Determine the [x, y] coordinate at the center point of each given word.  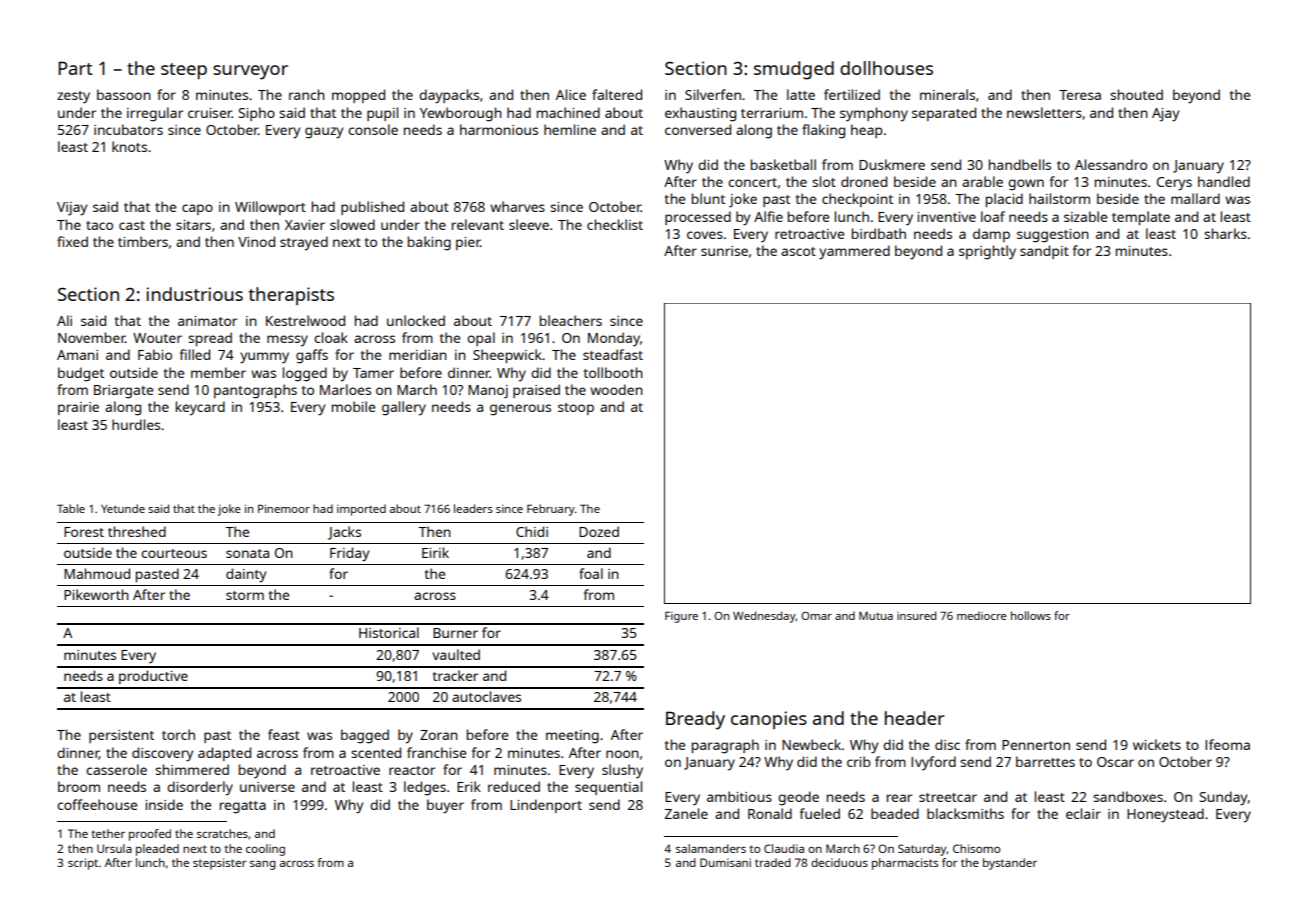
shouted [1136, 94]
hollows [1031, 615]
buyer [445, 806]
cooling [265, 850]
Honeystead [1165, 815]
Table [71, 508]
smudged [794, 70]
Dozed [599, 531]
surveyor [250, 72]
